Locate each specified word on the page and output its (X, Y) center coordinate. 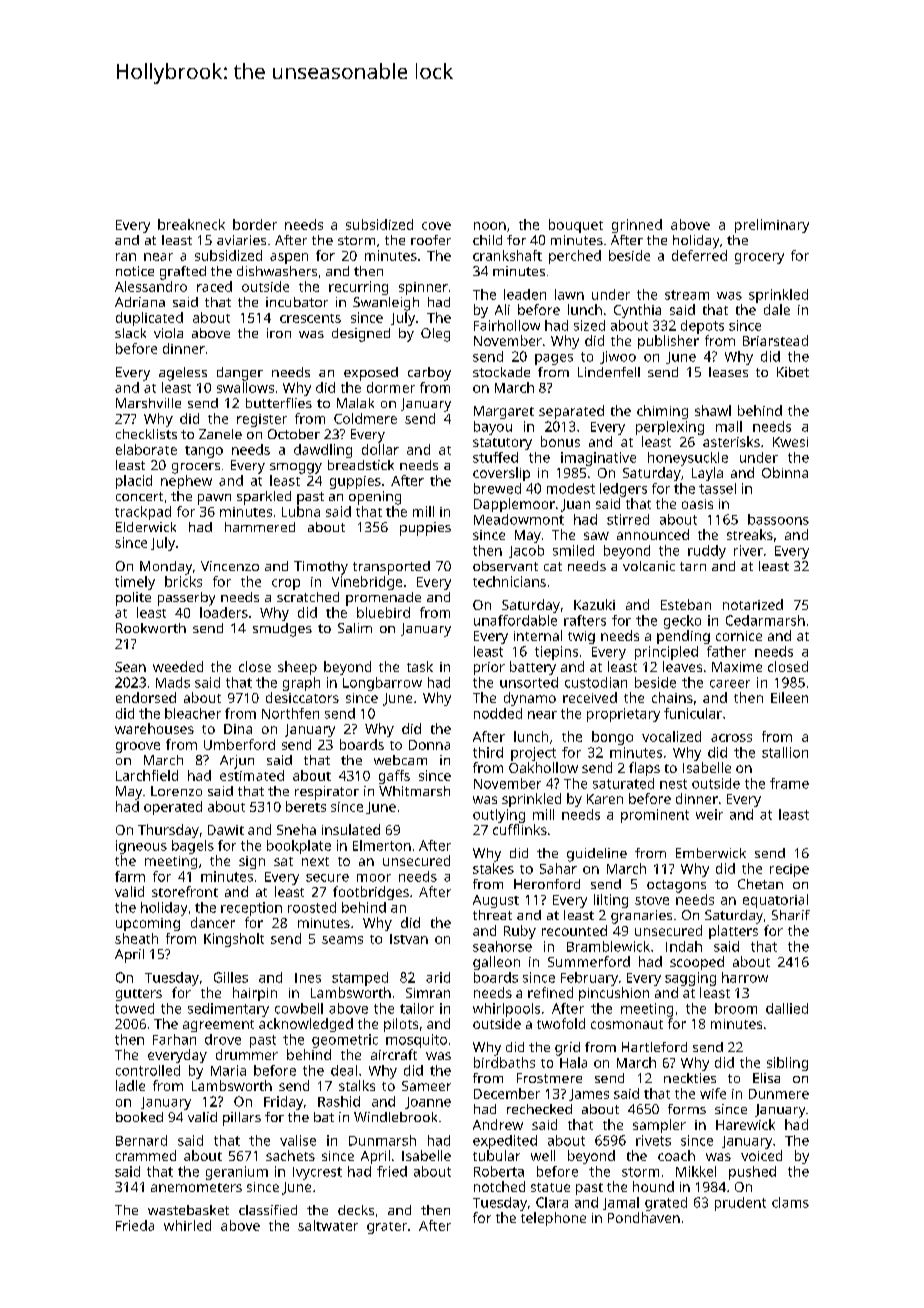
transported (391, 568)
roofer (431, 240)
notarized (753, 604)
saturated (623, 783)
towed (134, 1008)
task (420, 666)
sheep (297, 668)
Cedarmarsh (765, 620)
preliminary (772, 226)
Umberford (239, 744)
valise (298, 1140)
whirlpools (506, 1010)
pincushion (614, 994)
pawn (214, 499)
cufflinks (520, 829)
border (255, 224)
